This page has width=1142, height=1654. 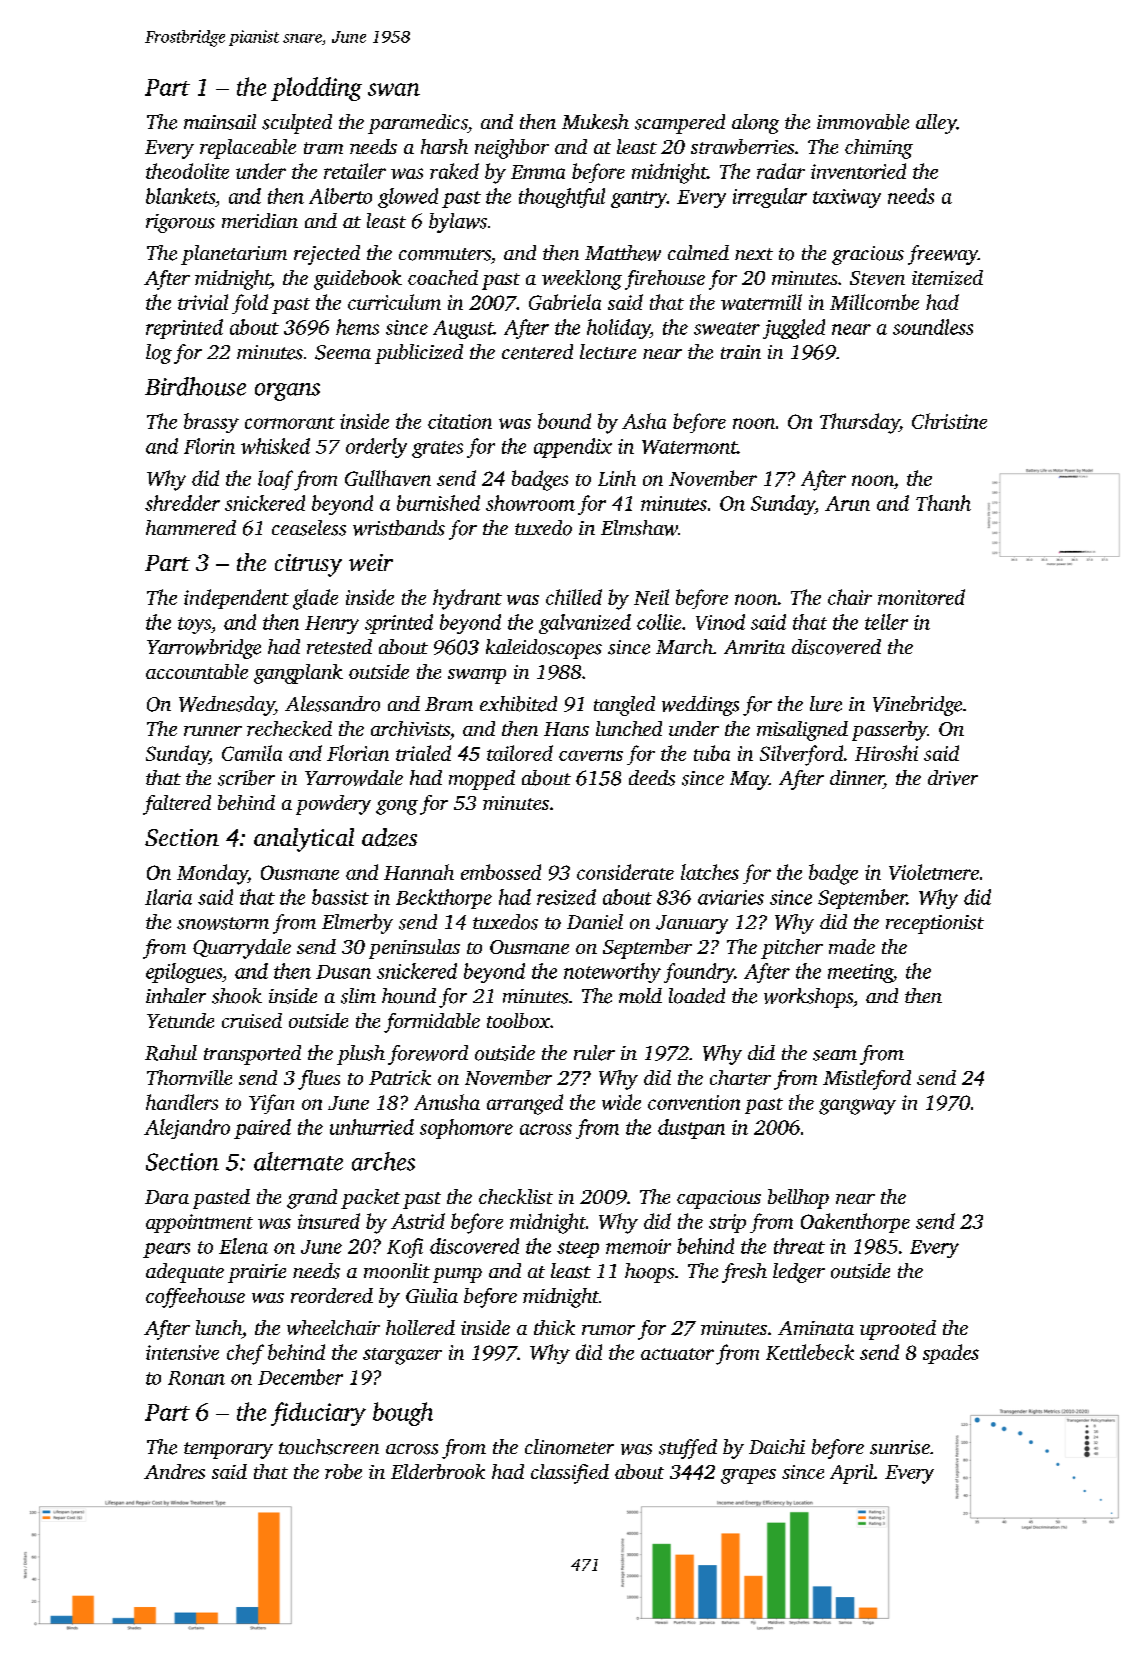 I want to click on Andres, so click(x=174, y=1471).
